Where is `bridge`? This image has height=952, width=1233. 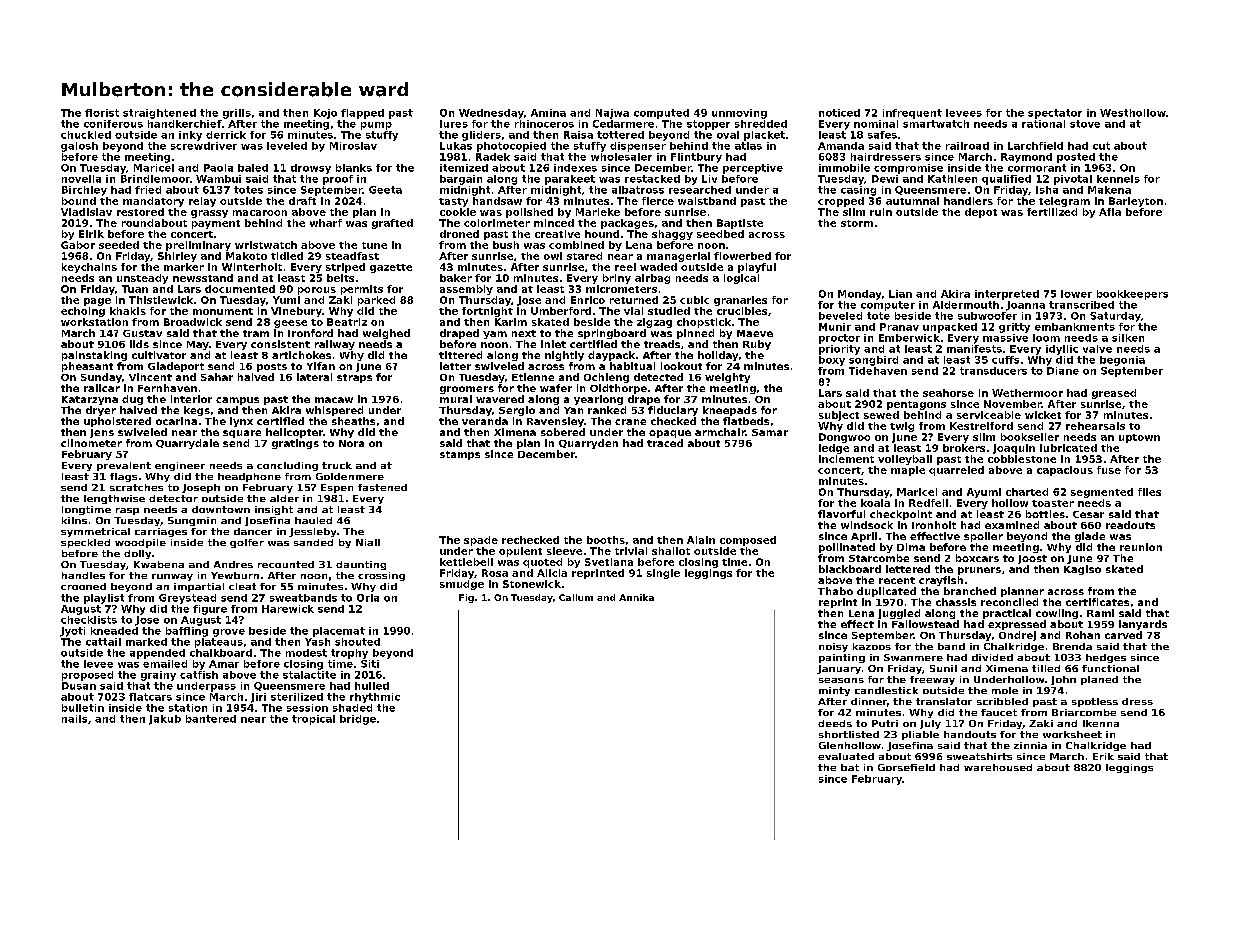
bridge is located at coordinates (358, 720).
